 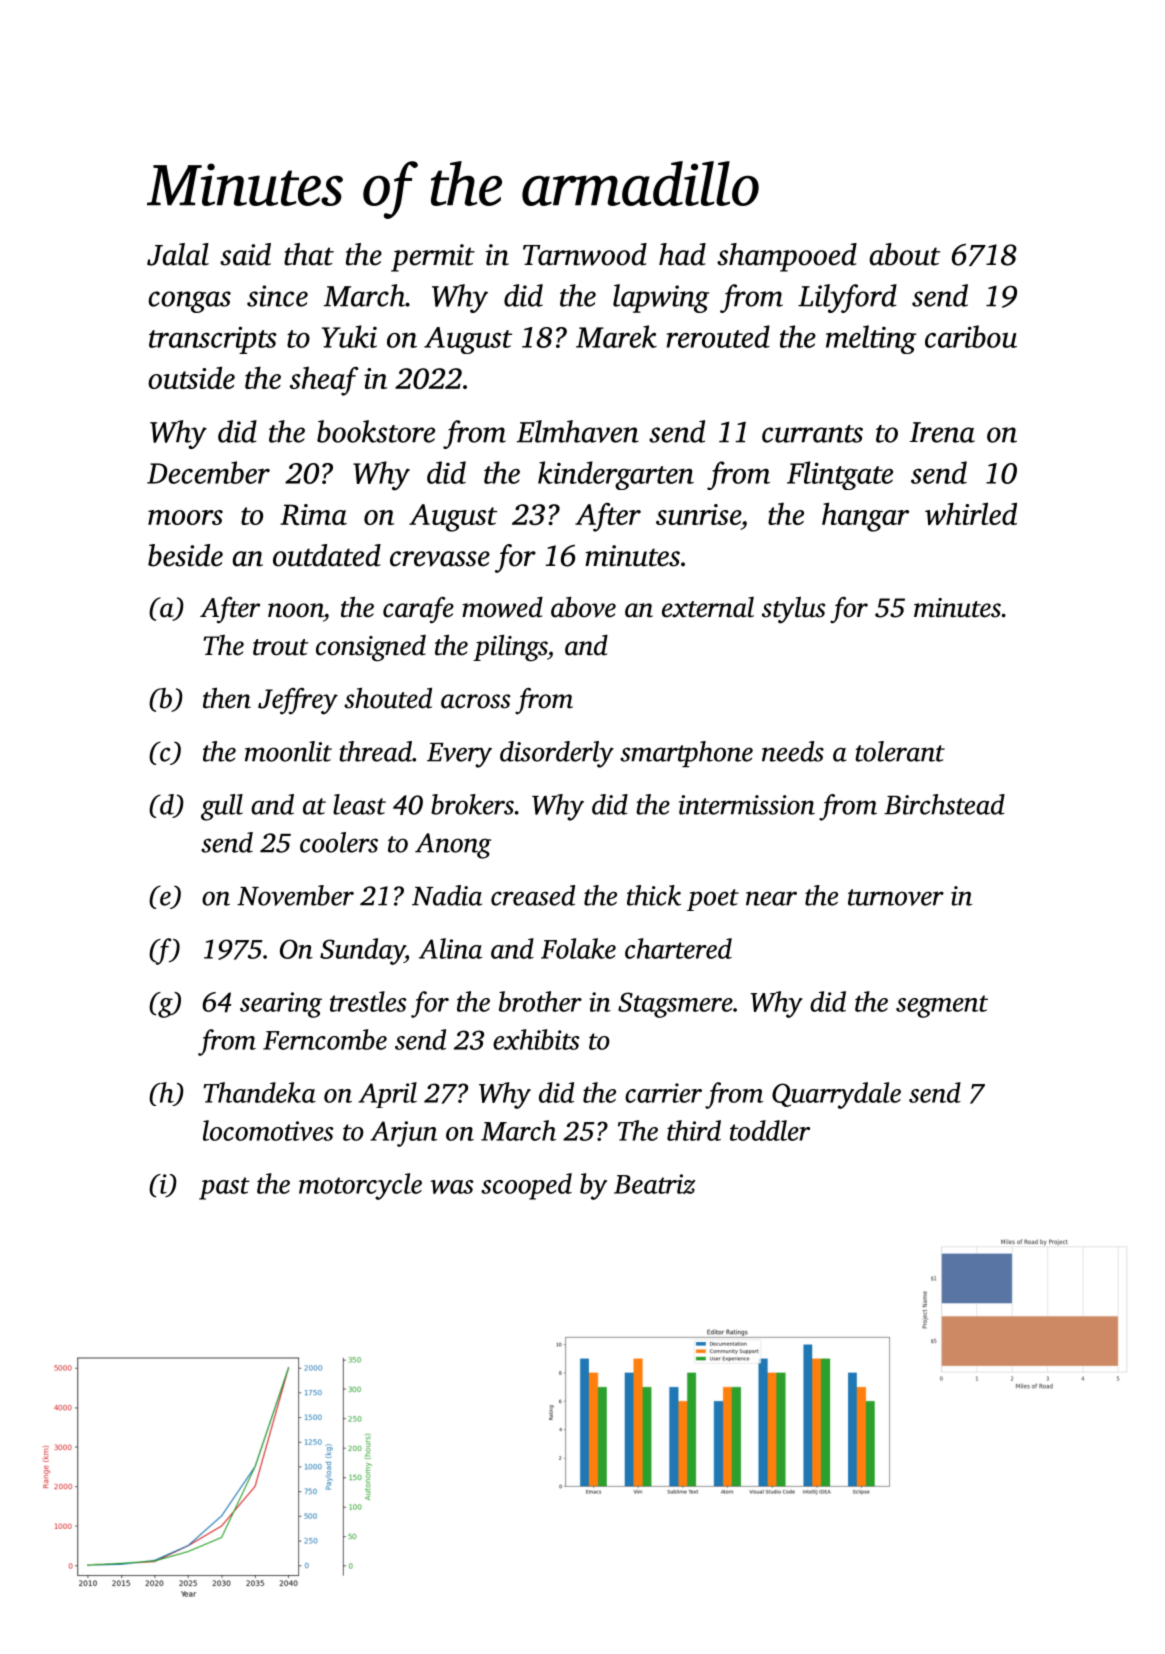 I want to click on crevasse, so click(x=440, y=559).
